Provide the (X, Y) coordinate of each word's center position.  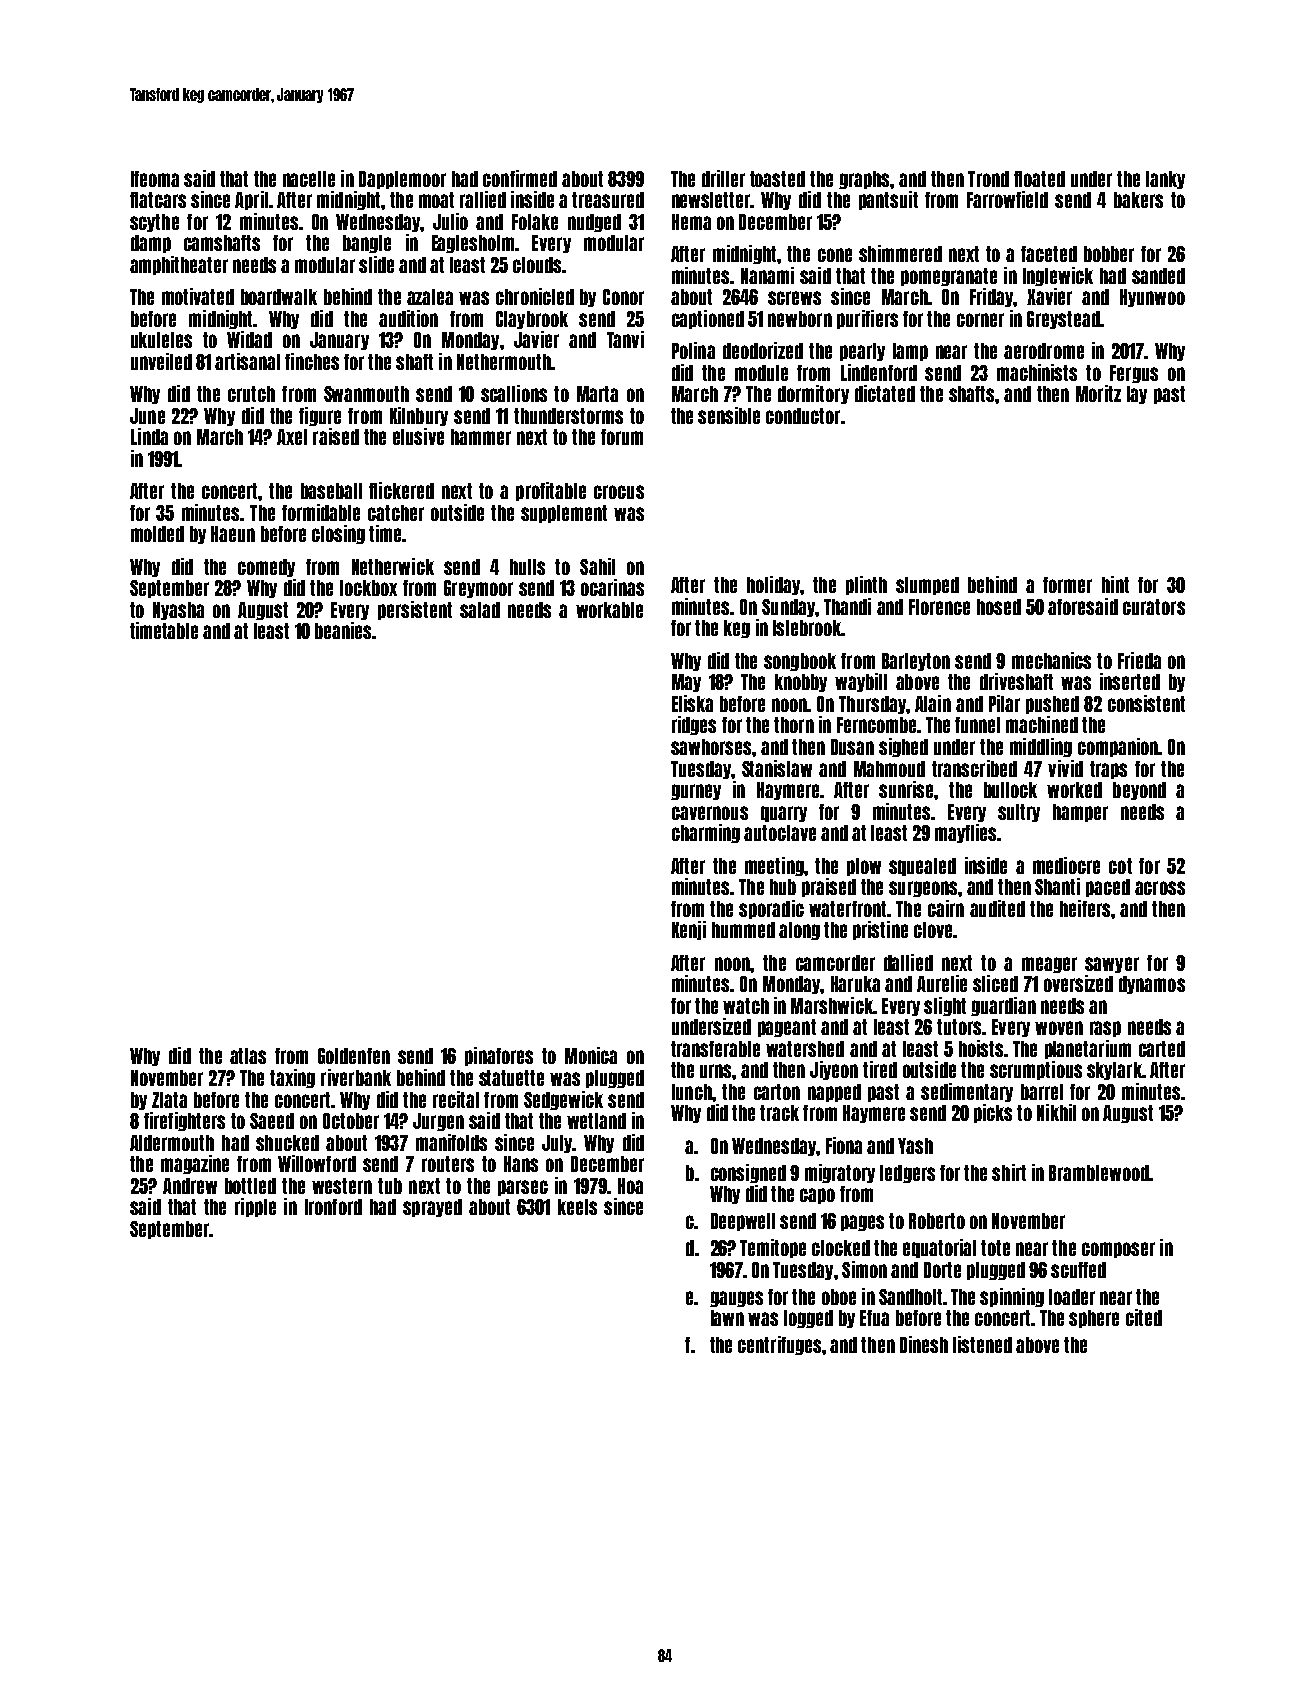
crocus (619, 492)
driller (723, 178)
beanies (343, 630)
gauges (736, 1299)
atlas (248, 1056)
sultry (1019, 813)
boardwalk (279, 297)
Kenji (689, 930)
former (1067, 585)
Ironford (333, 1207)
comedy (266, 568)
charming (706, 833)
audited (997, 908)
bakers (1138, 200)
